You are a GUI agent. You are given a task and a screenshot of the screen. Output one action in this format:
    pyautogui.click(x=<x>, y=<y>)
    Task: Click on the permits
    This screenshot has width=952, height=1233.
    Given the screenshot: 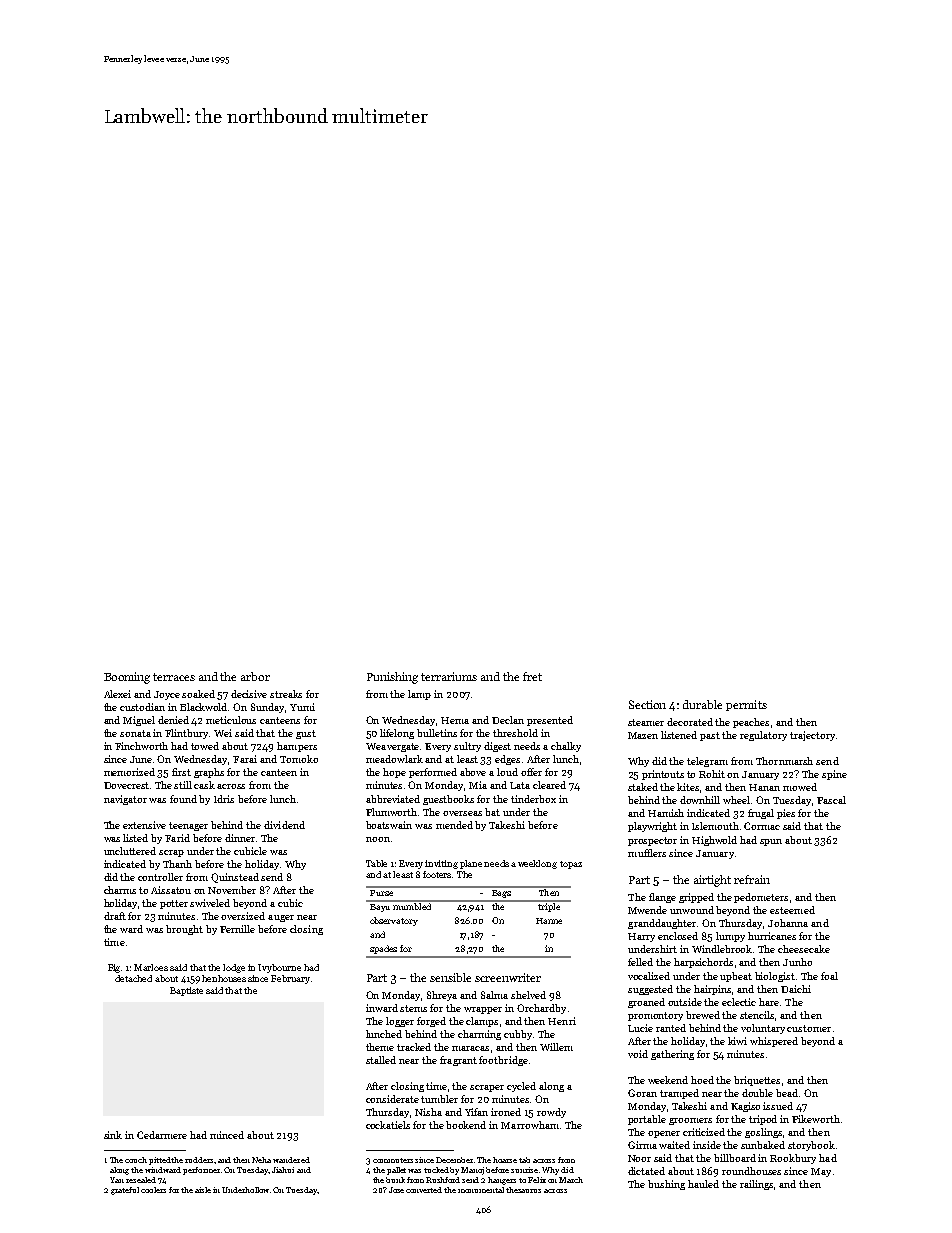 What is the action you would take?
    pyautogui.click(x=746, y=705)
